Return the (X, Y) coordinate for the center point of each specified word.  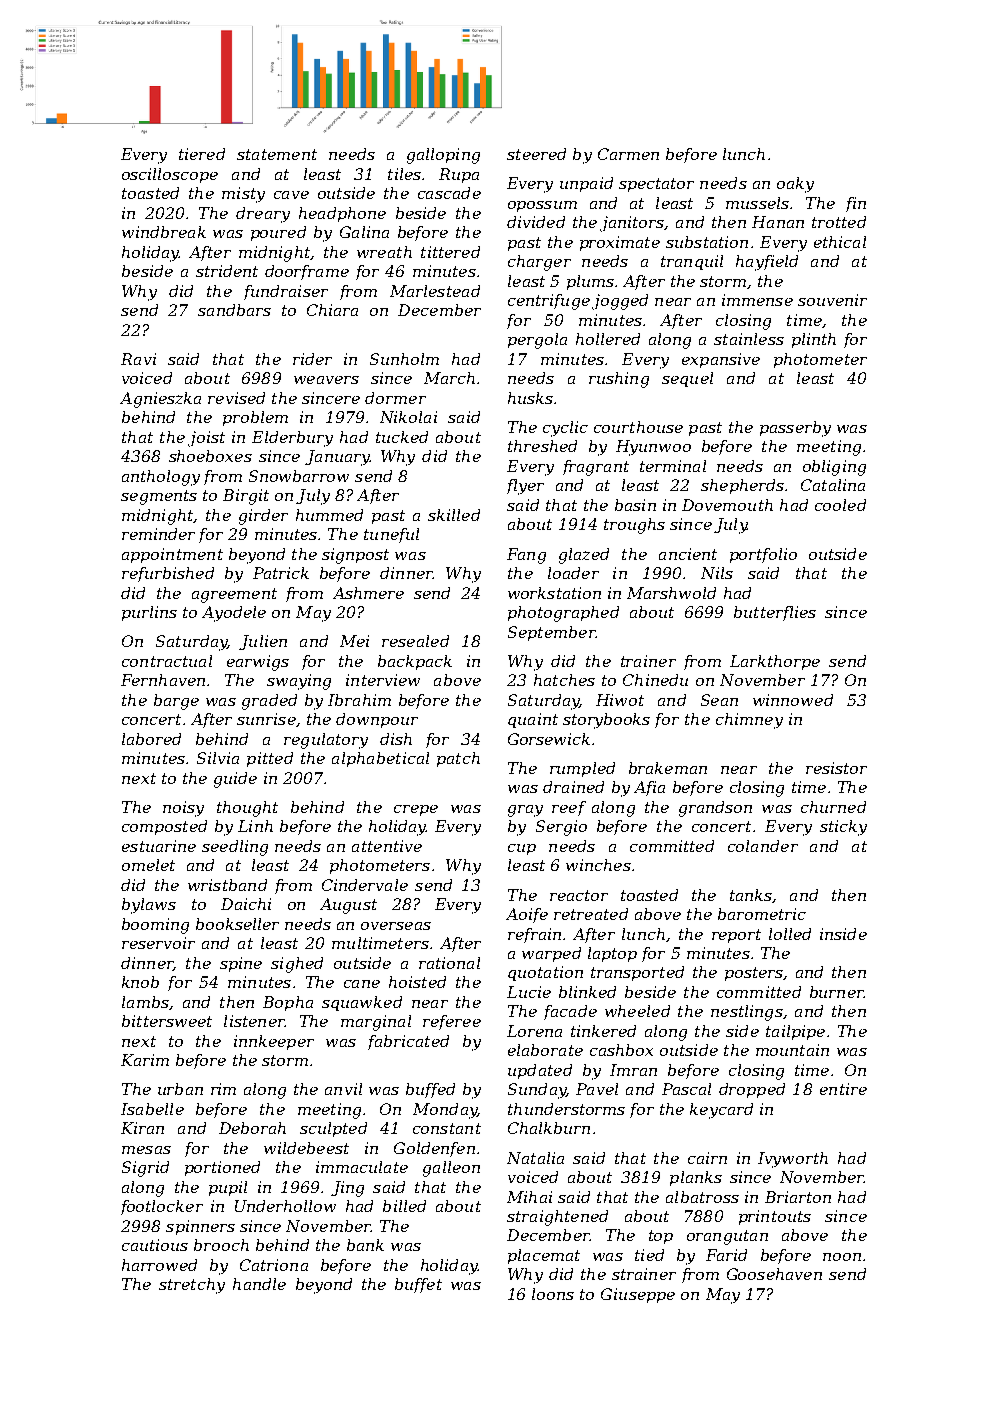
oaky (795, 185)
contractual (167, 661)
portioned (222, 1168)
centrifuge (549, 302)
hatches (564, 680)
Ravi (138, 359)
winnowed (793, 700)
